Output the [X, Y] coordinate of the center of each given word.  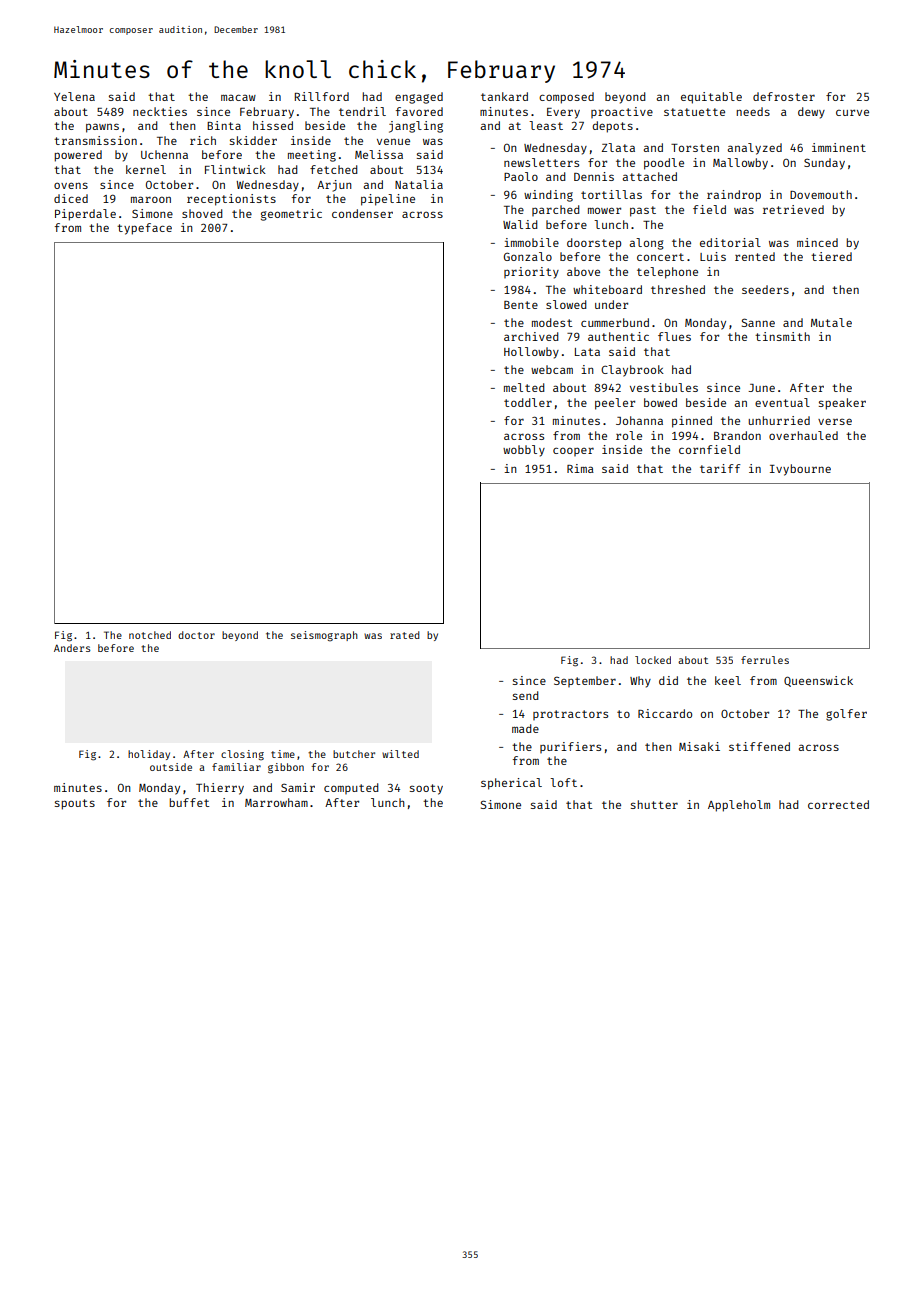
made [525, 728]
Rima [580, 468]
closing [242, 755]
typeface [144, 229]
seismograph [324, 636]
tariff [720, 468]
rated [405, 635]
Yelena [74, 96]
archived [531, 336]
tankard [504, 96]
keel [728, 680]
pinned [692, 422]
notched [150, 635]
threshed [678, 289]
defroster [784, 96]
